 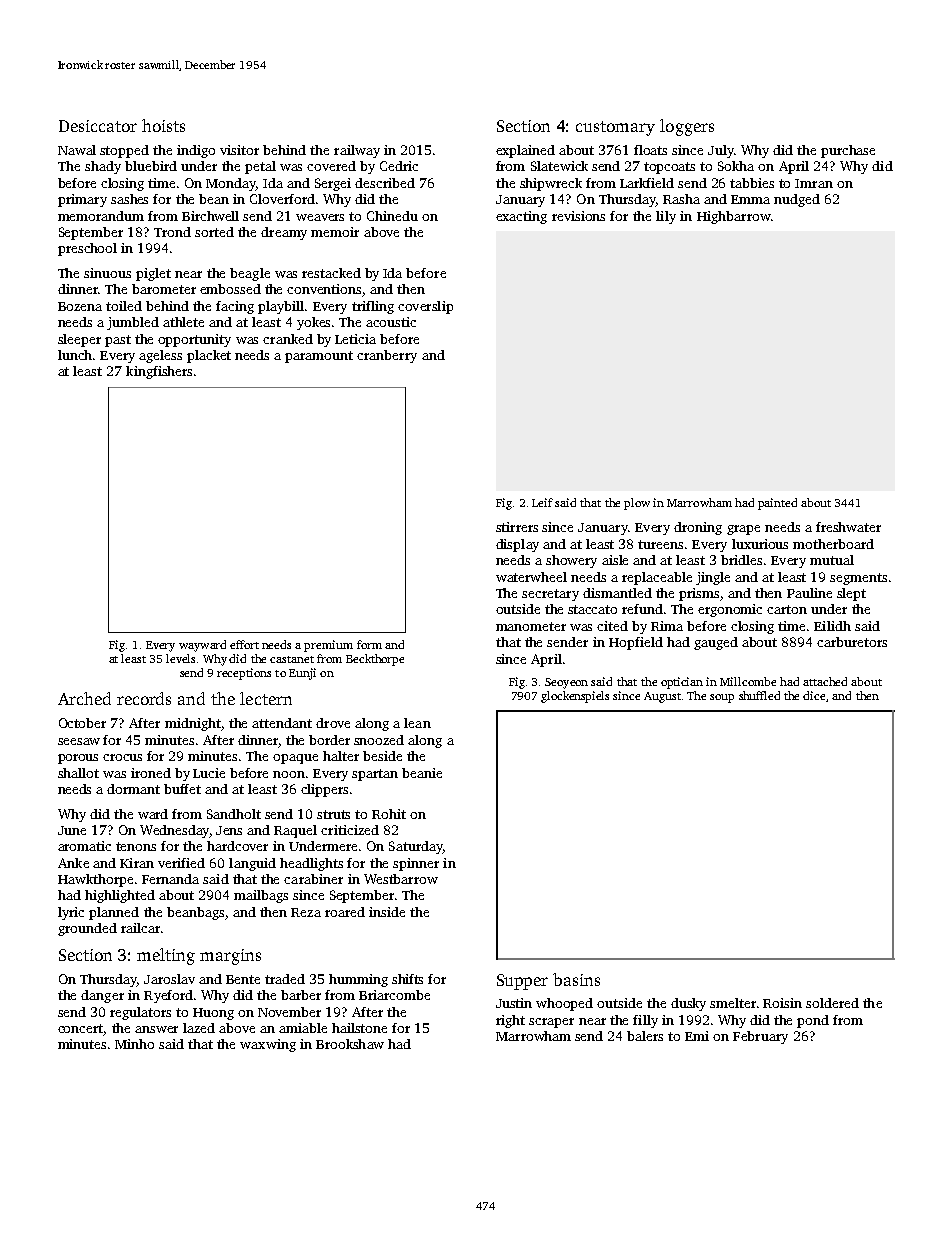 What do you see at coordinates (832, 626) in the image?
I see `Eilidh` at bounding box center [832, 626].
